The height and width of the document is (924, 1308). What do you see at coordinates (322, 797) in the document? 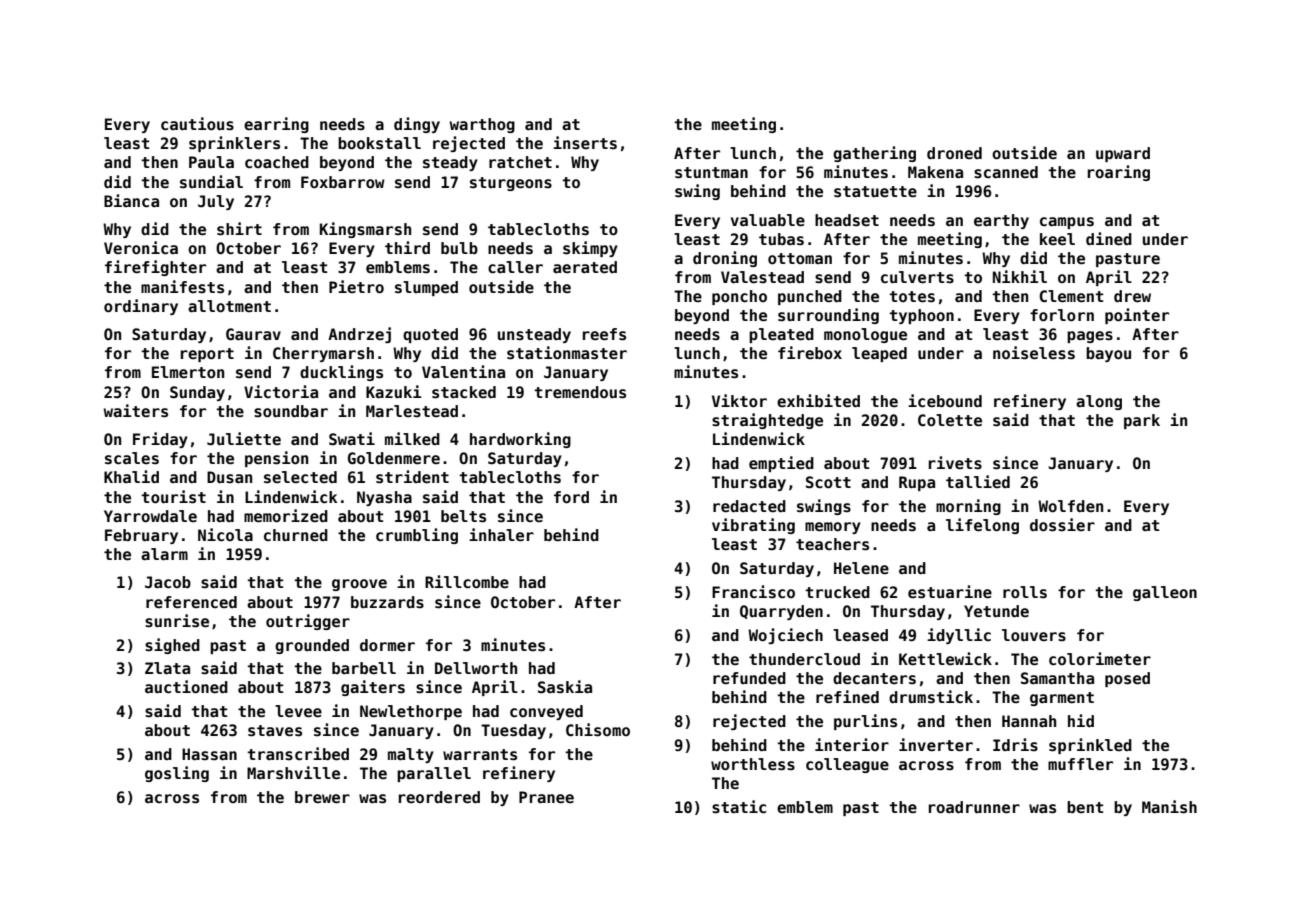
I see `brewer` at bounding box center [322, 797].
